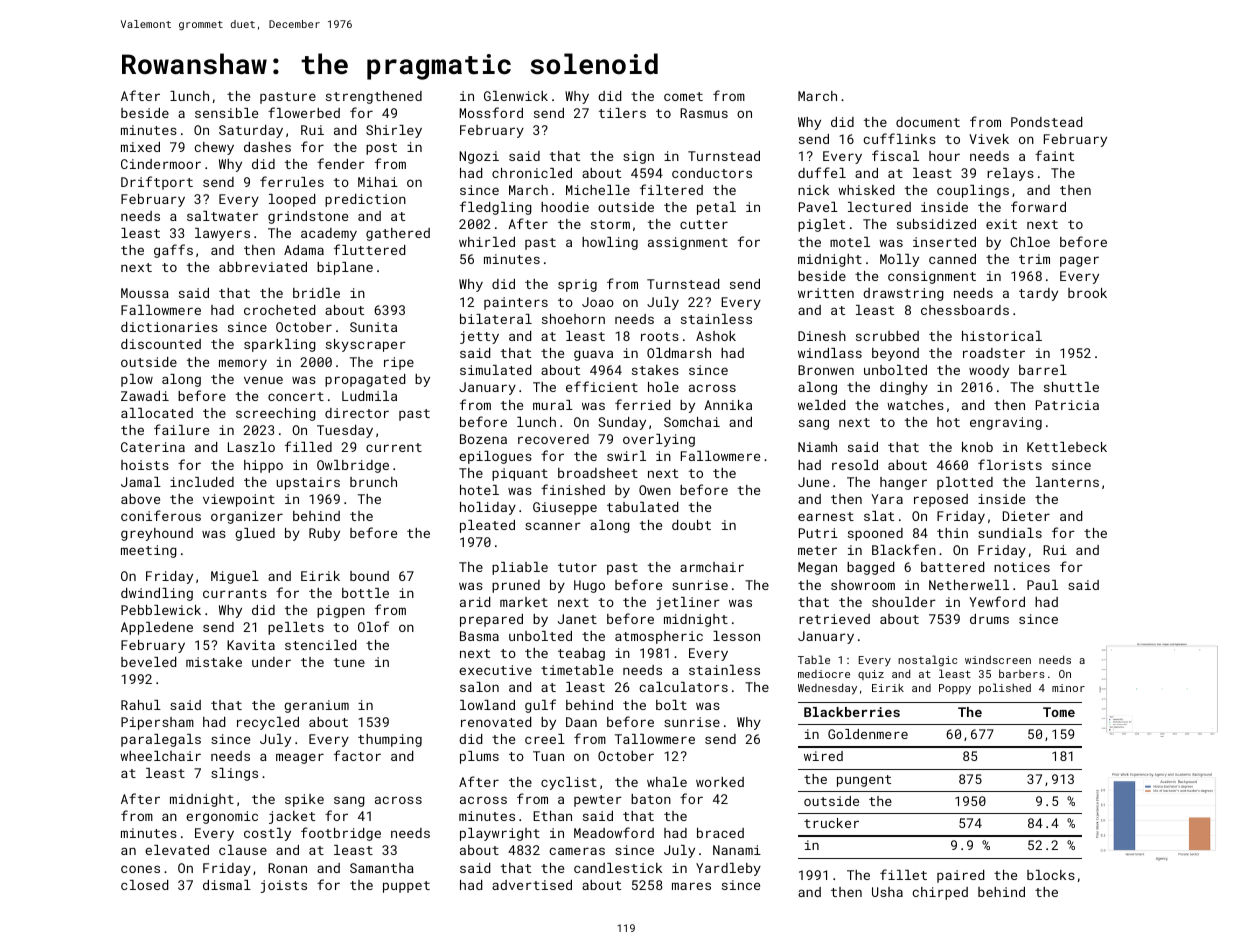 This image has width=1233, height=952. I want to click on doubt, so click(691, 525).
